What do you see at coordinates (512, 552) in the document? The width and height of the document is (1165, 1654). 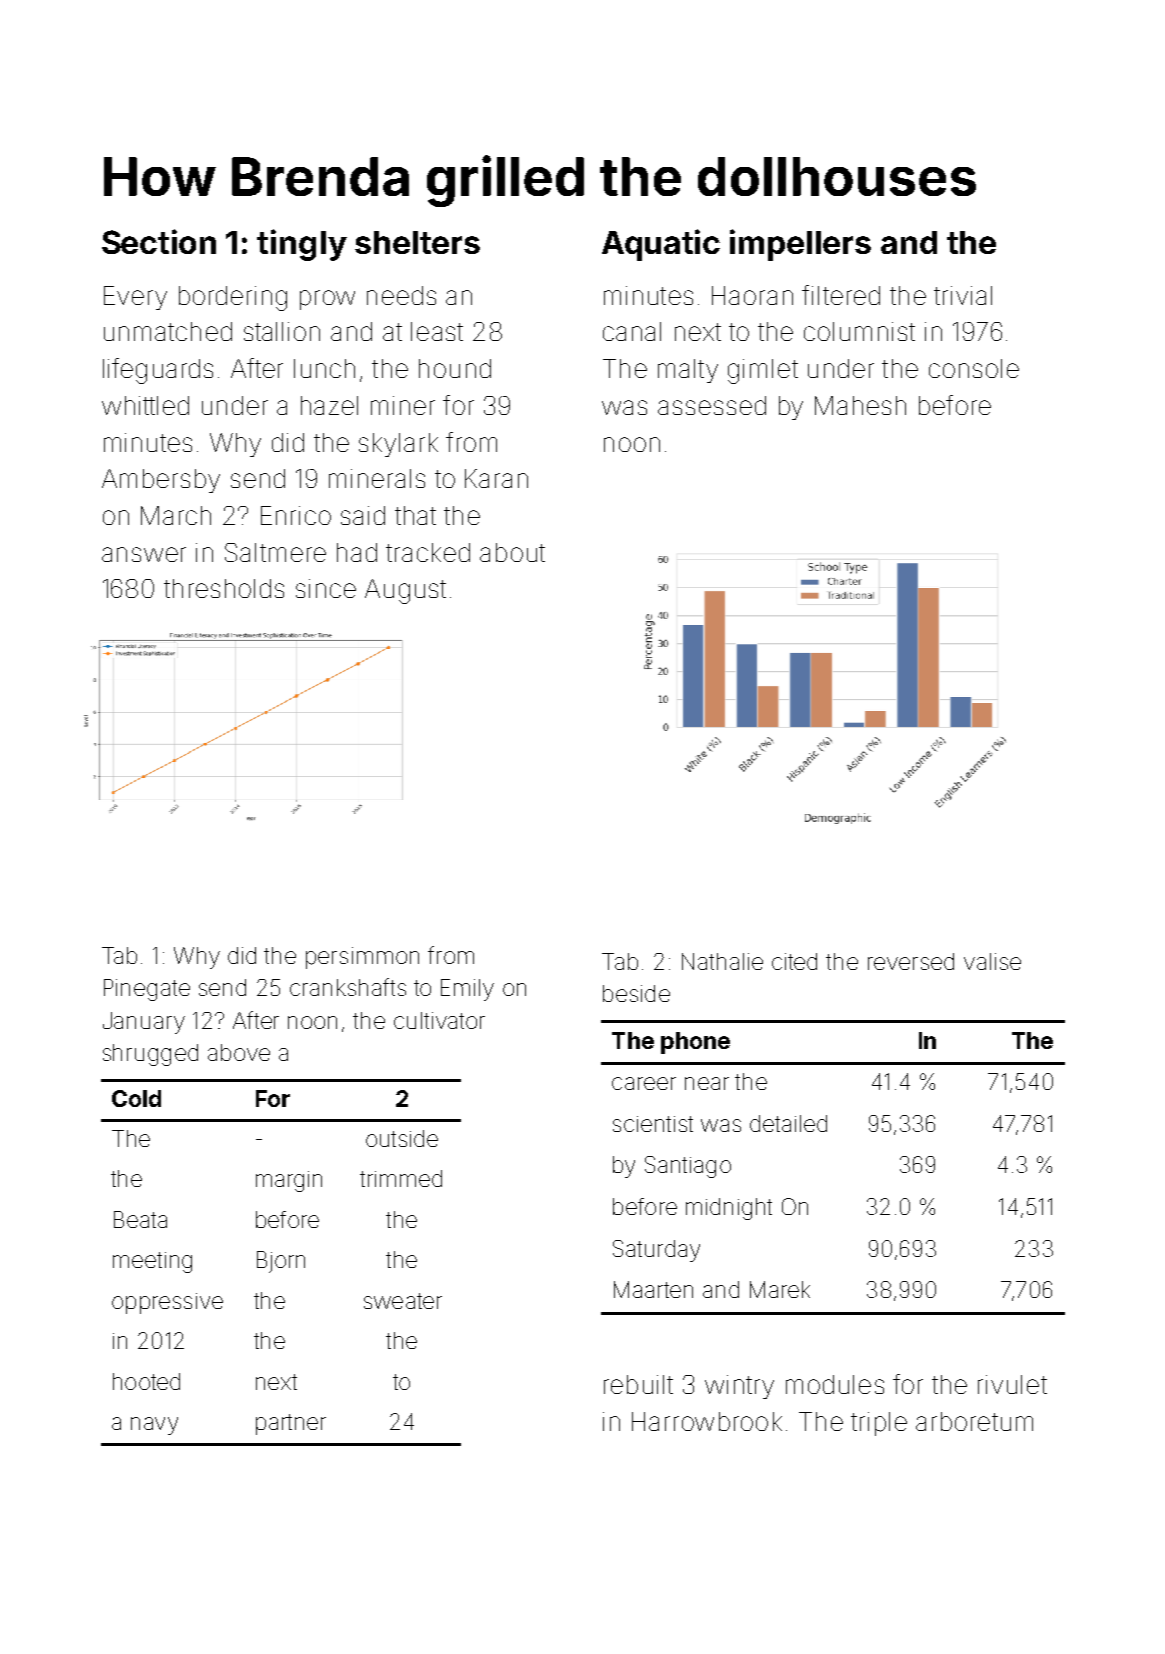 I see `about` at bounding box center [512, 552].
